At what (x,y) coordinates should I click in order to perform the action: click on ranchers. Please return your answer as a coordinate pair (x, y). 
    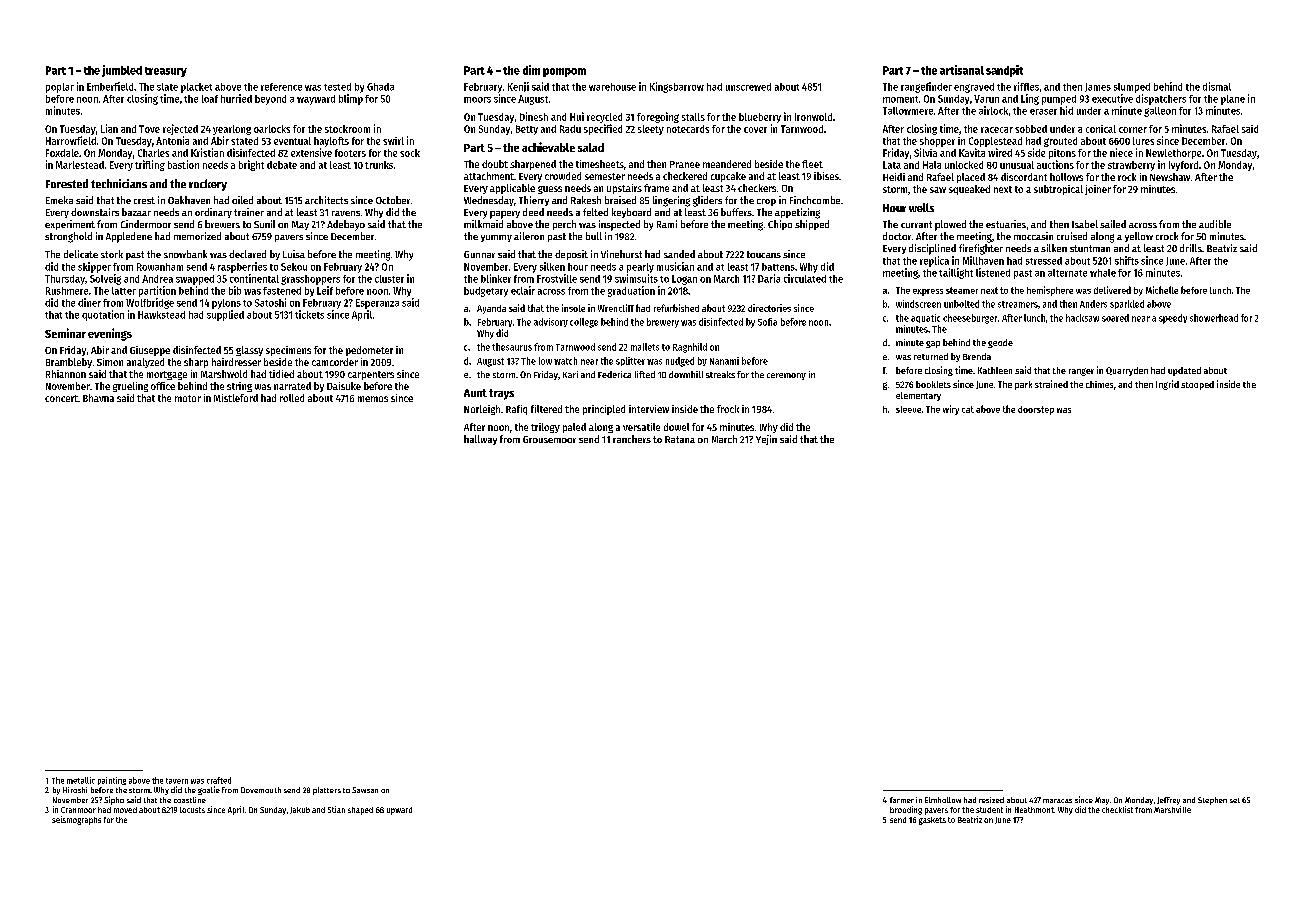
    Looking at the image, I should click on (632, 439).
